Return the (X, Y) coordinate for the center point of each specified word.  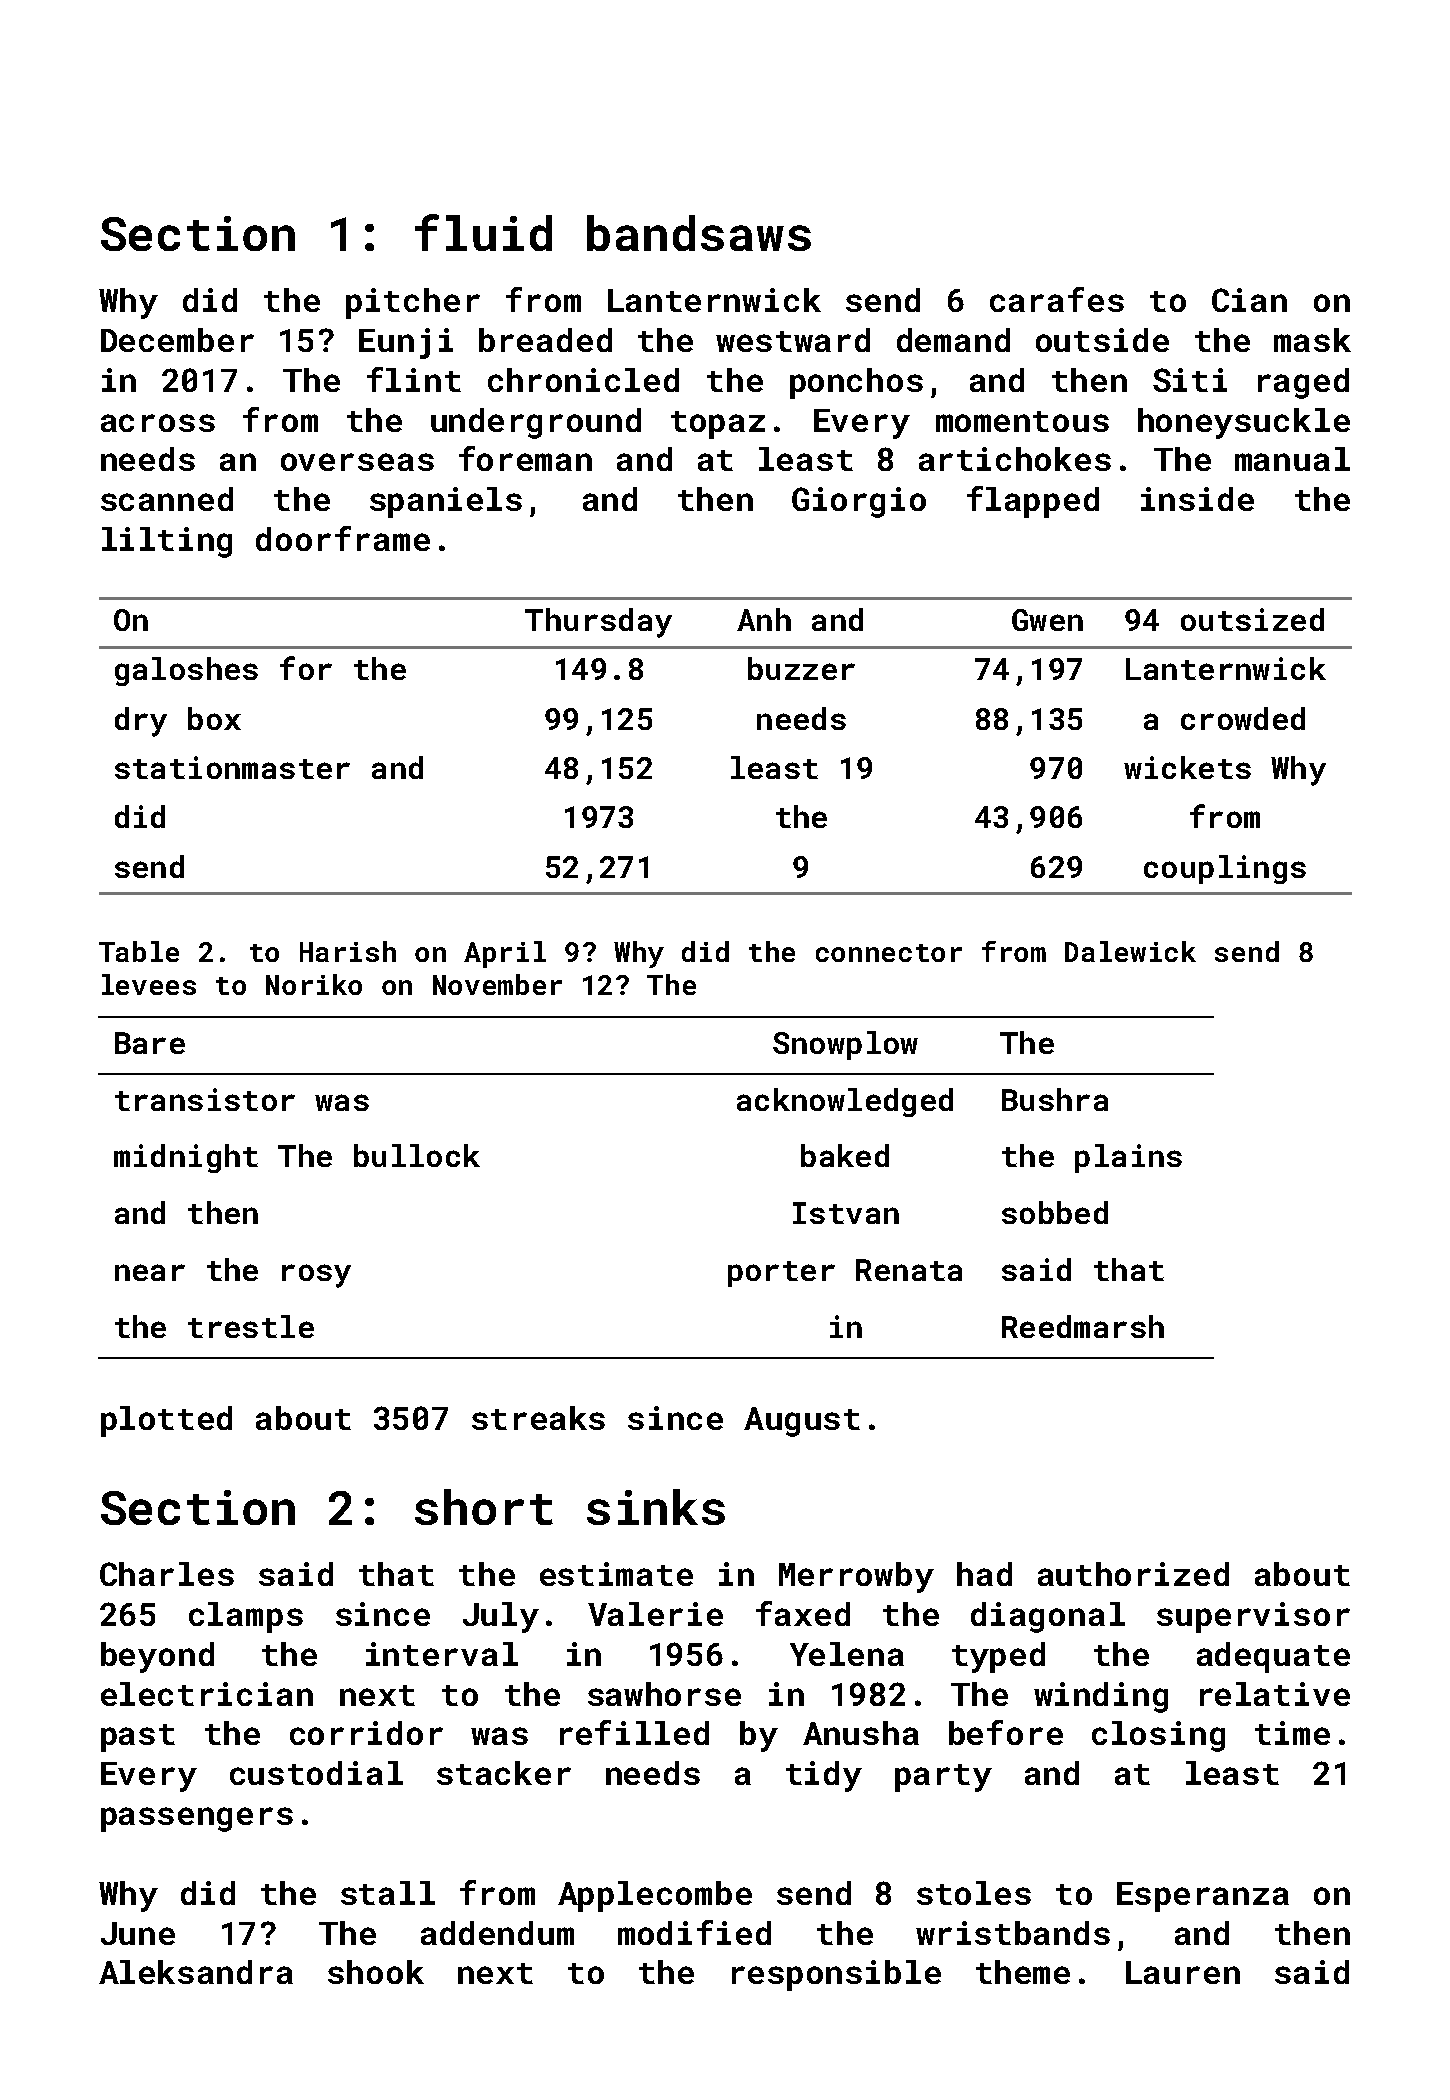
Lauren (1183, 1972)
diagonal (1048, 1617)
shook (376, 1972)
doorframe (343, 538)
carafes (1057, 299)
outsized (1252, 619)
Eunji (406, 343)
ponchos (856, 383)
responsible (836, 1975)
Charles (167, 1574)
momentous (1022, 421)
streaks (538, 1418)
